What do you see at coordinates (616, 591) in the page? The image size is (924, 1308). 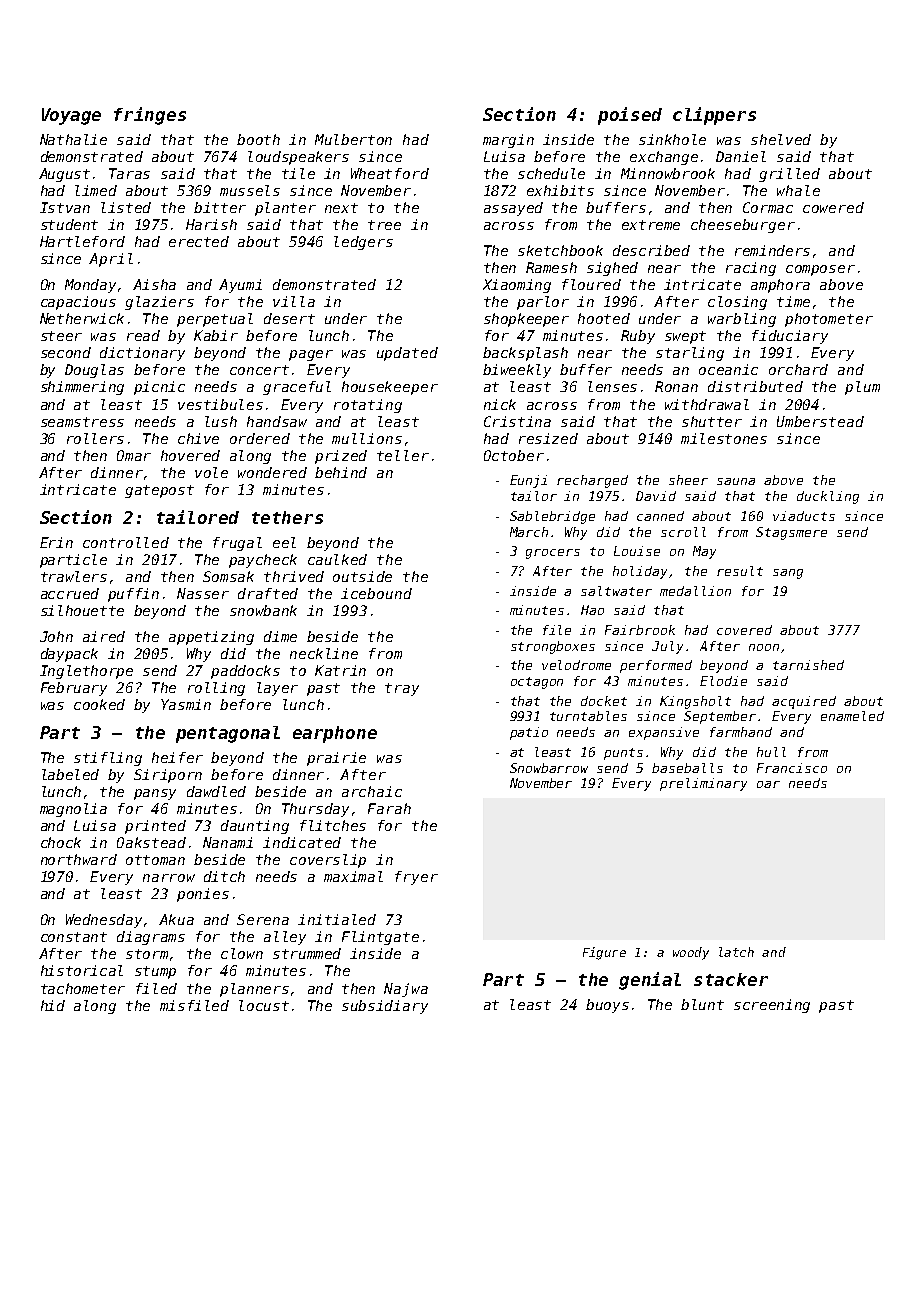 I see `saltwater` at bounding box center [616, 591].
